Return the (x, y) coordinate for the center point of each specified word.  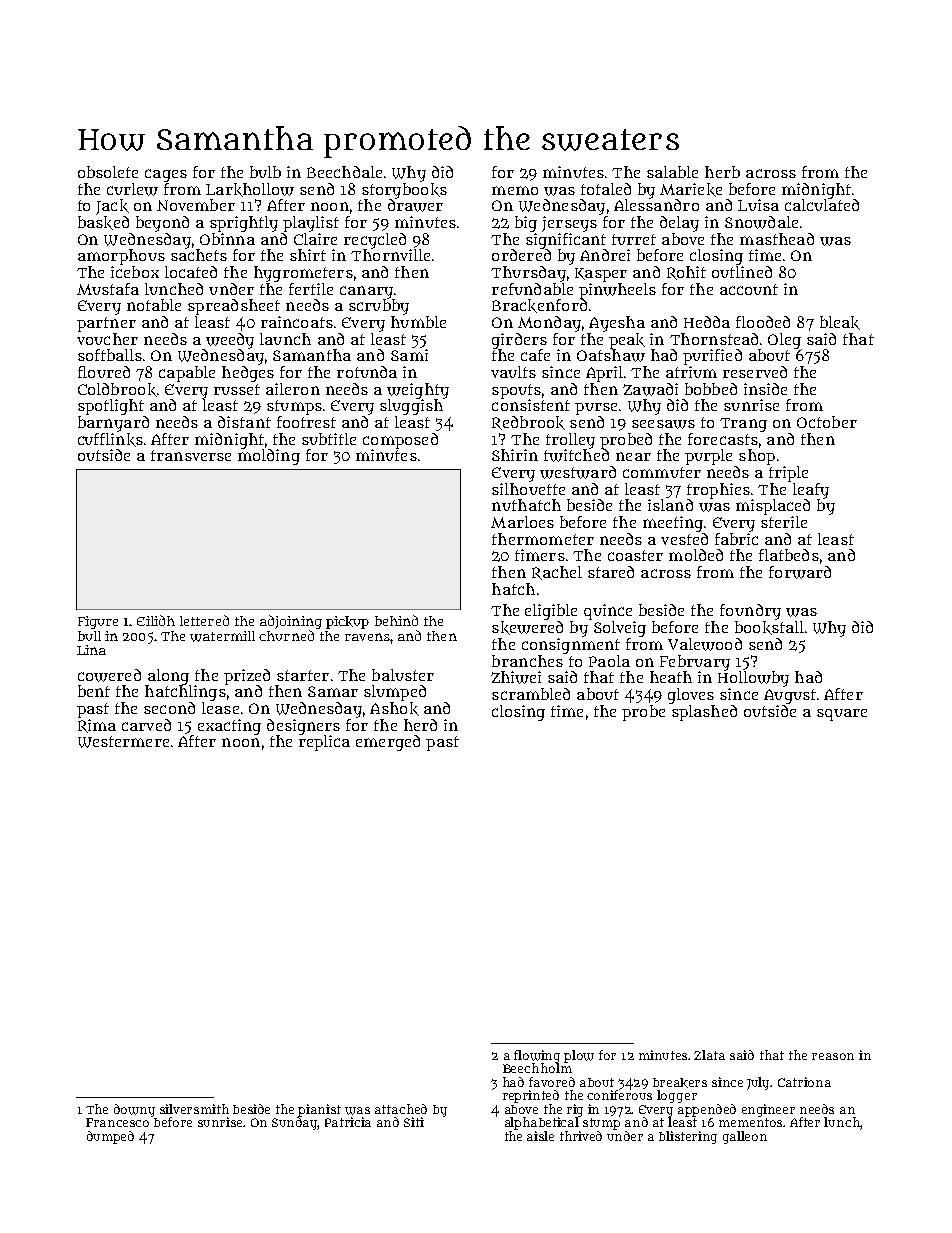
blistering (688, 1137)
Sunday (295, 1123)
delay (679, 224)
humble (418, 322)
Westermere (123, 742)
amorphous (121, 257)
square (842, 715)
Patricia (348, 1122)
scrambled (531, 694)
